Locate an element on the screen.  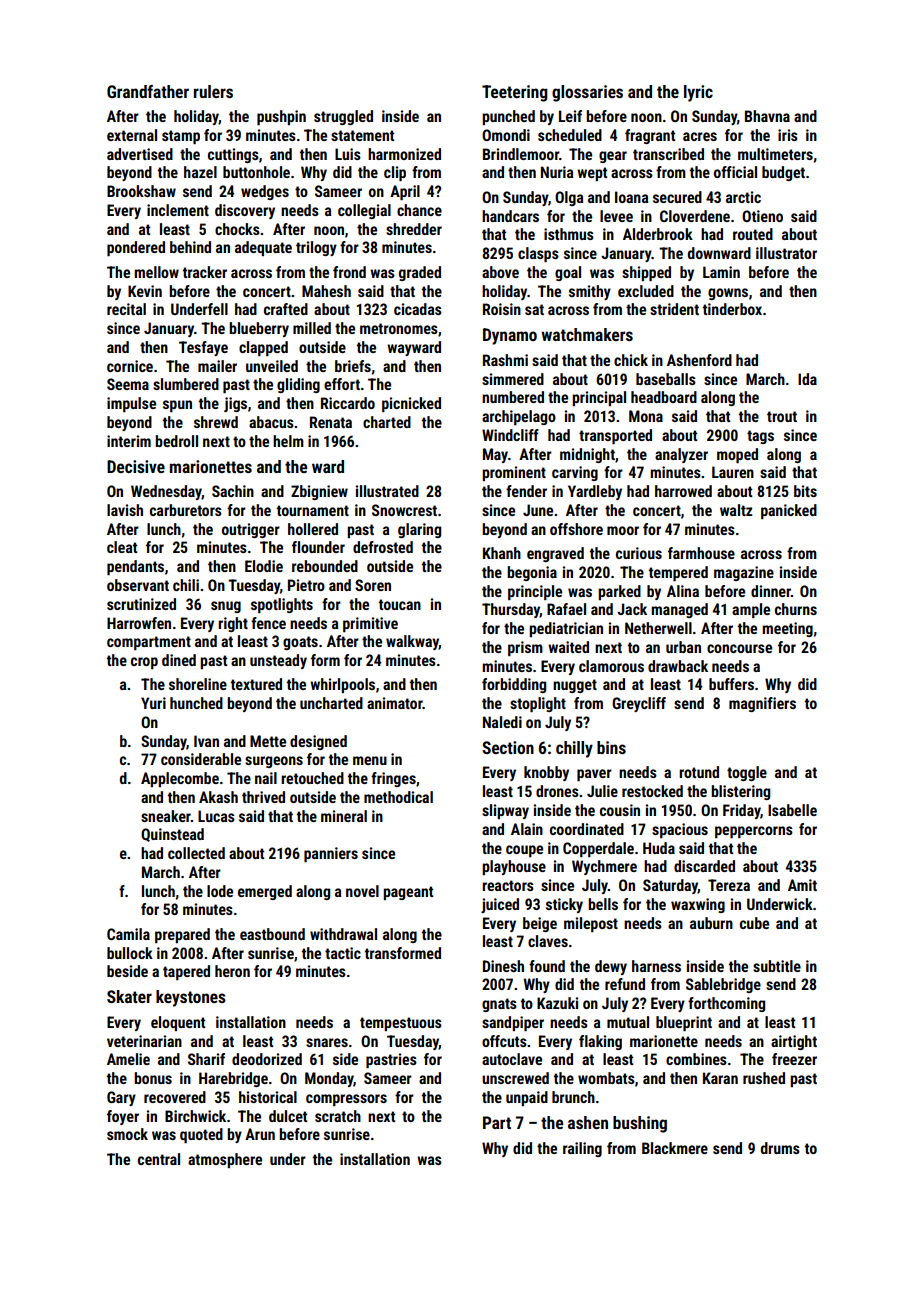
Section is located at coordinates (508, 747).
